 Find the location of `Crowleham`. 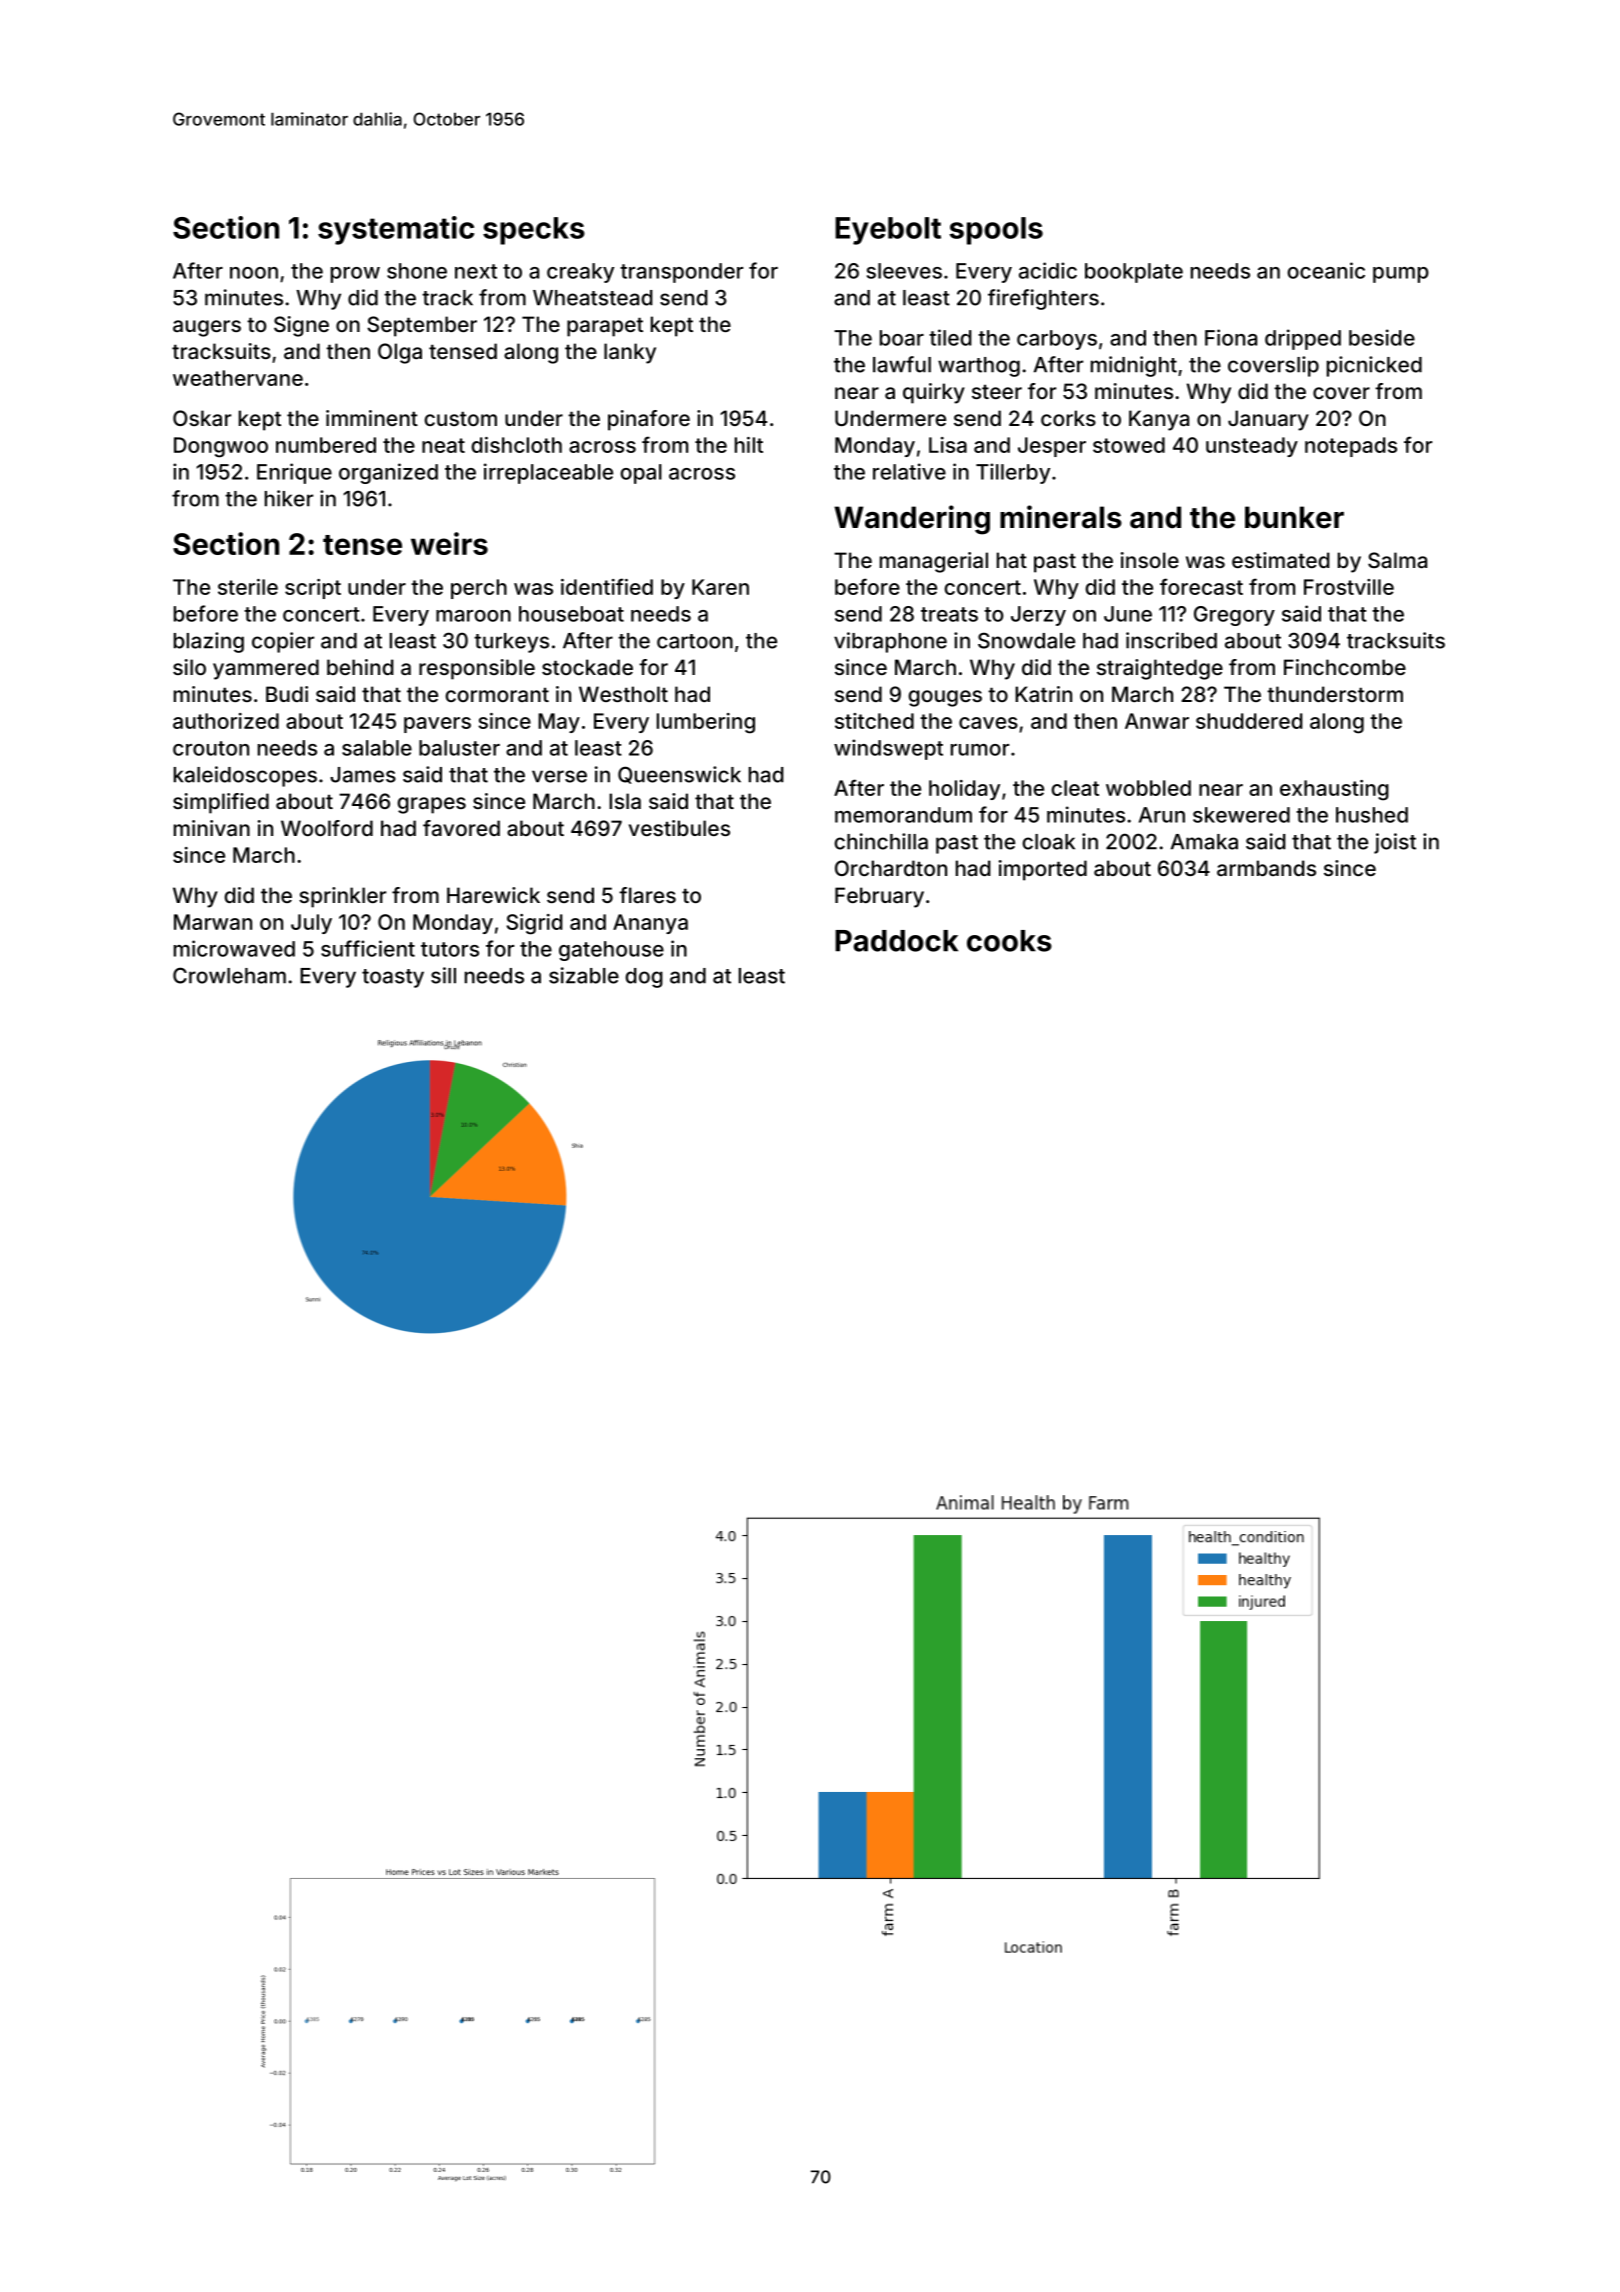

Crowleham is located at coordinates (229, 975).
